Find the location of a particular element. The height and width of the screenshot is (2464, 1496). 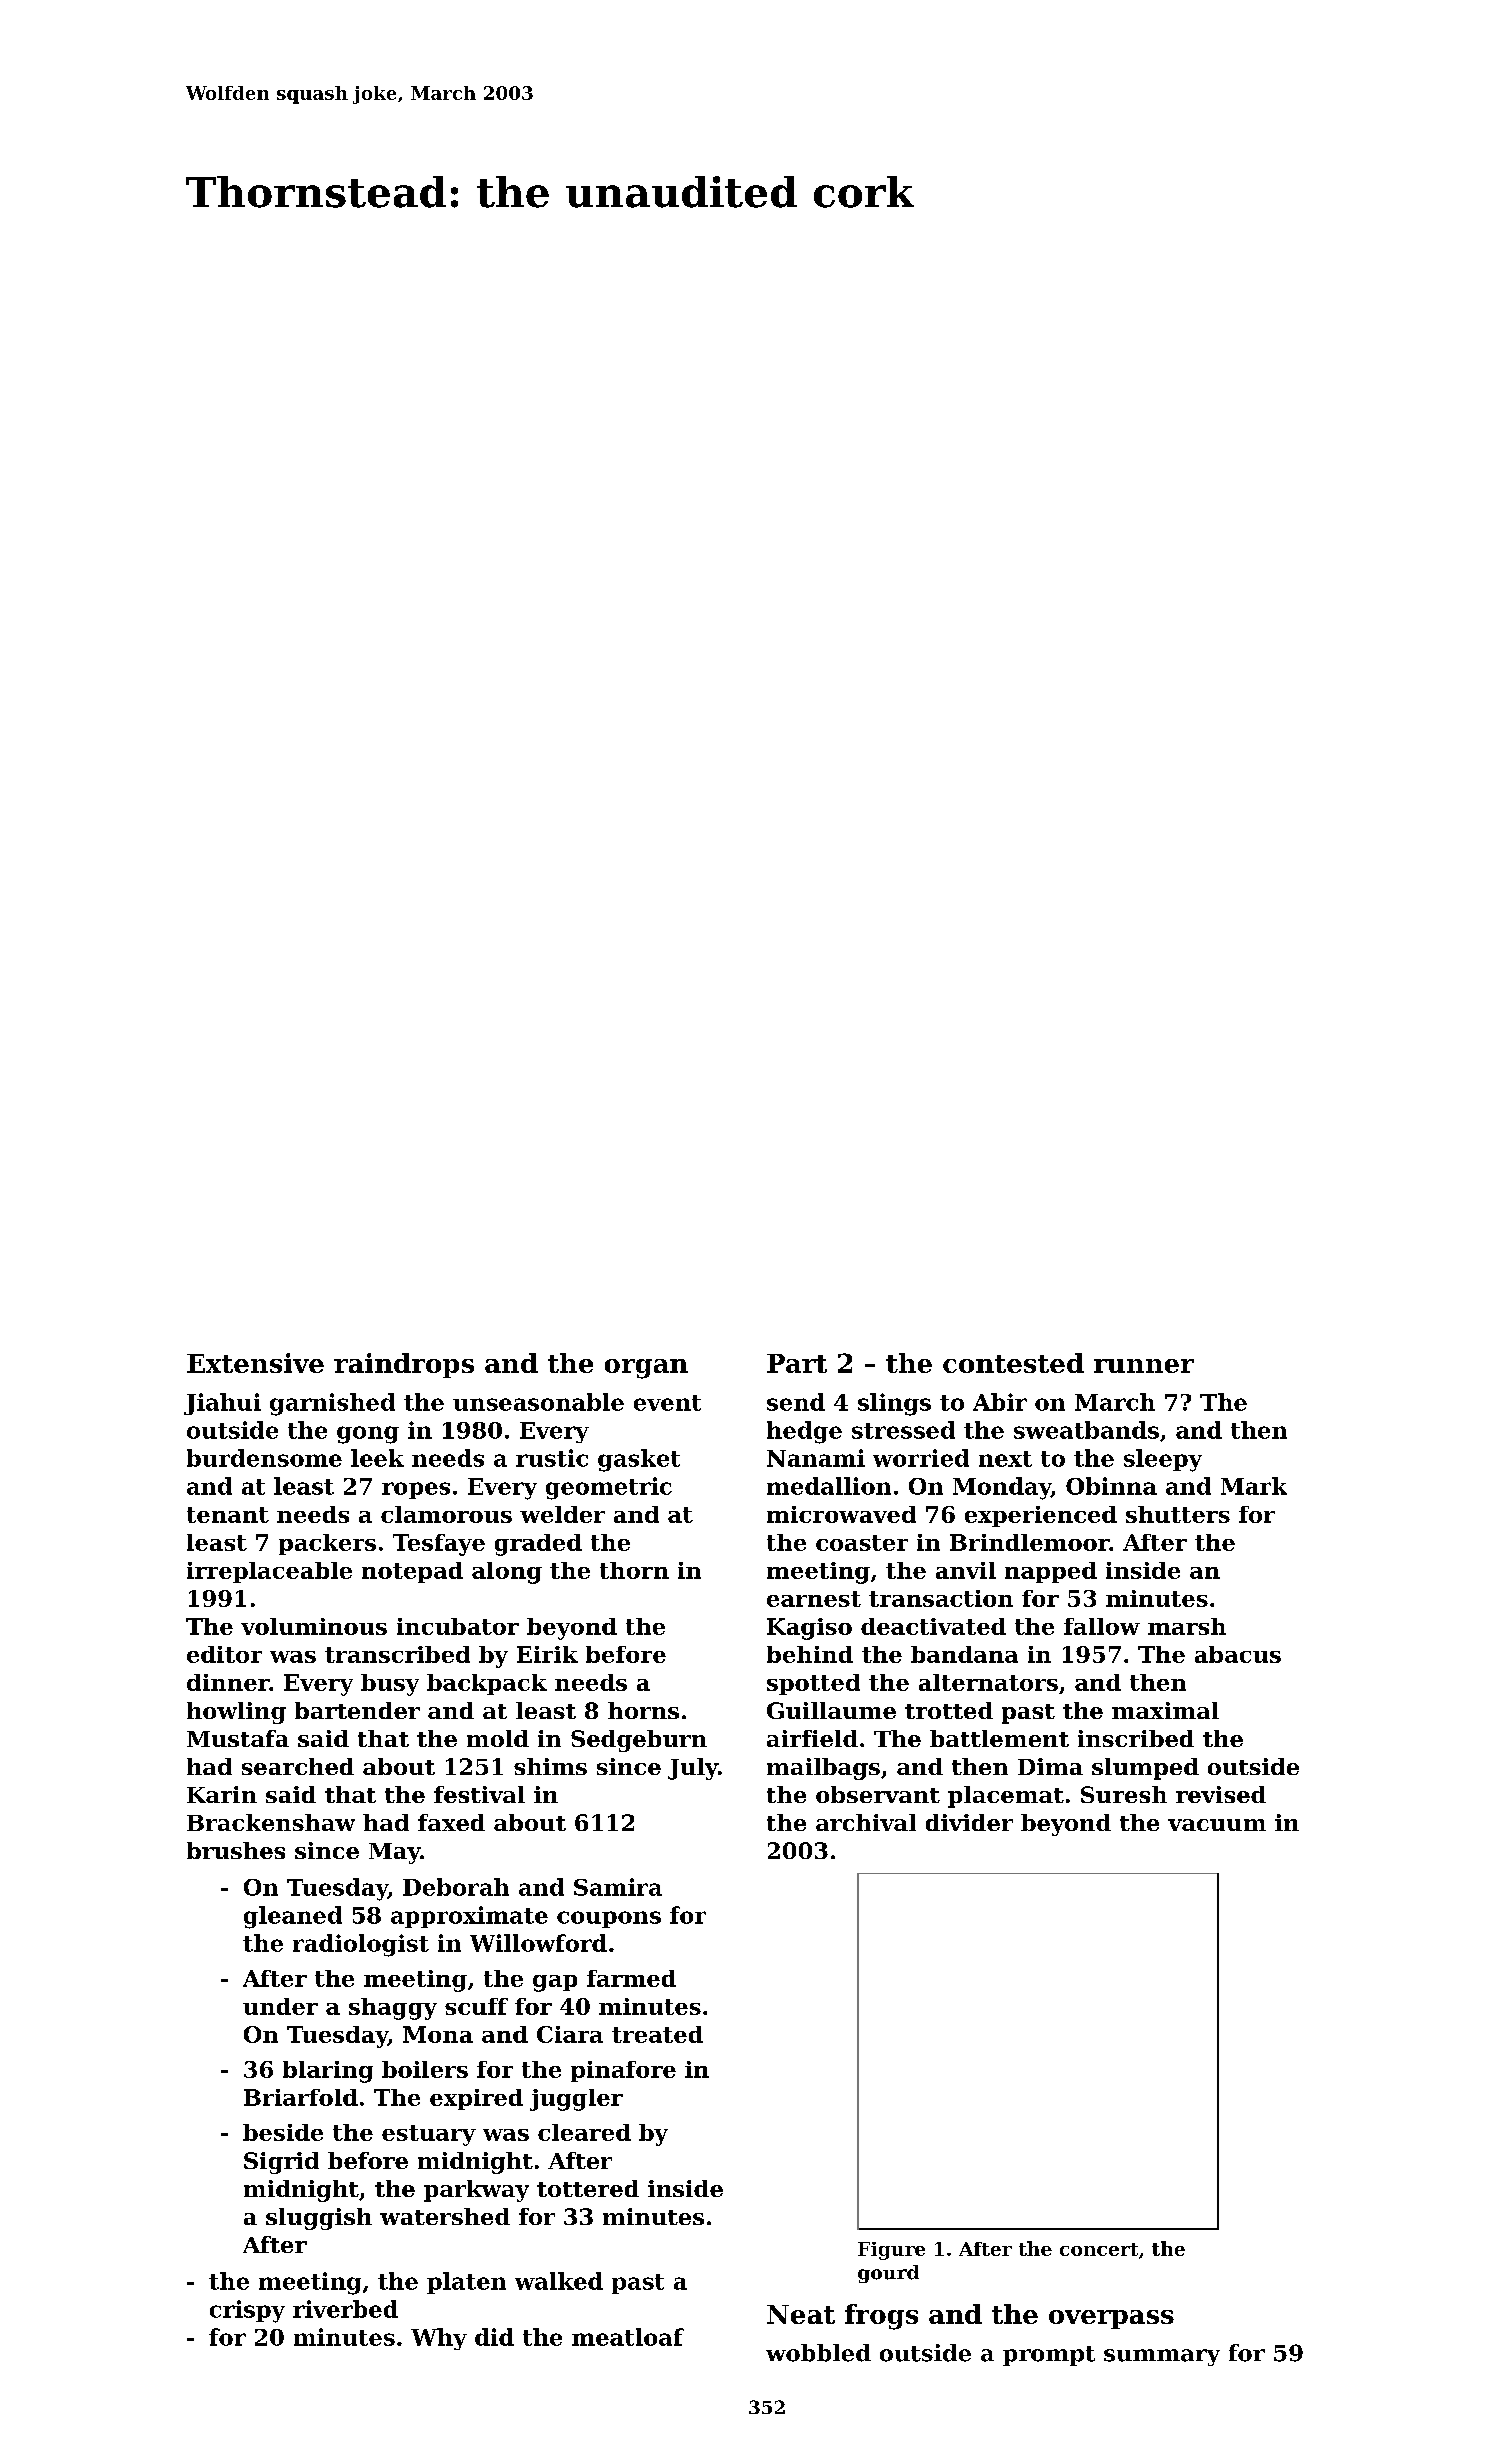

vacuum is located at coordinates (1217, 1825).
